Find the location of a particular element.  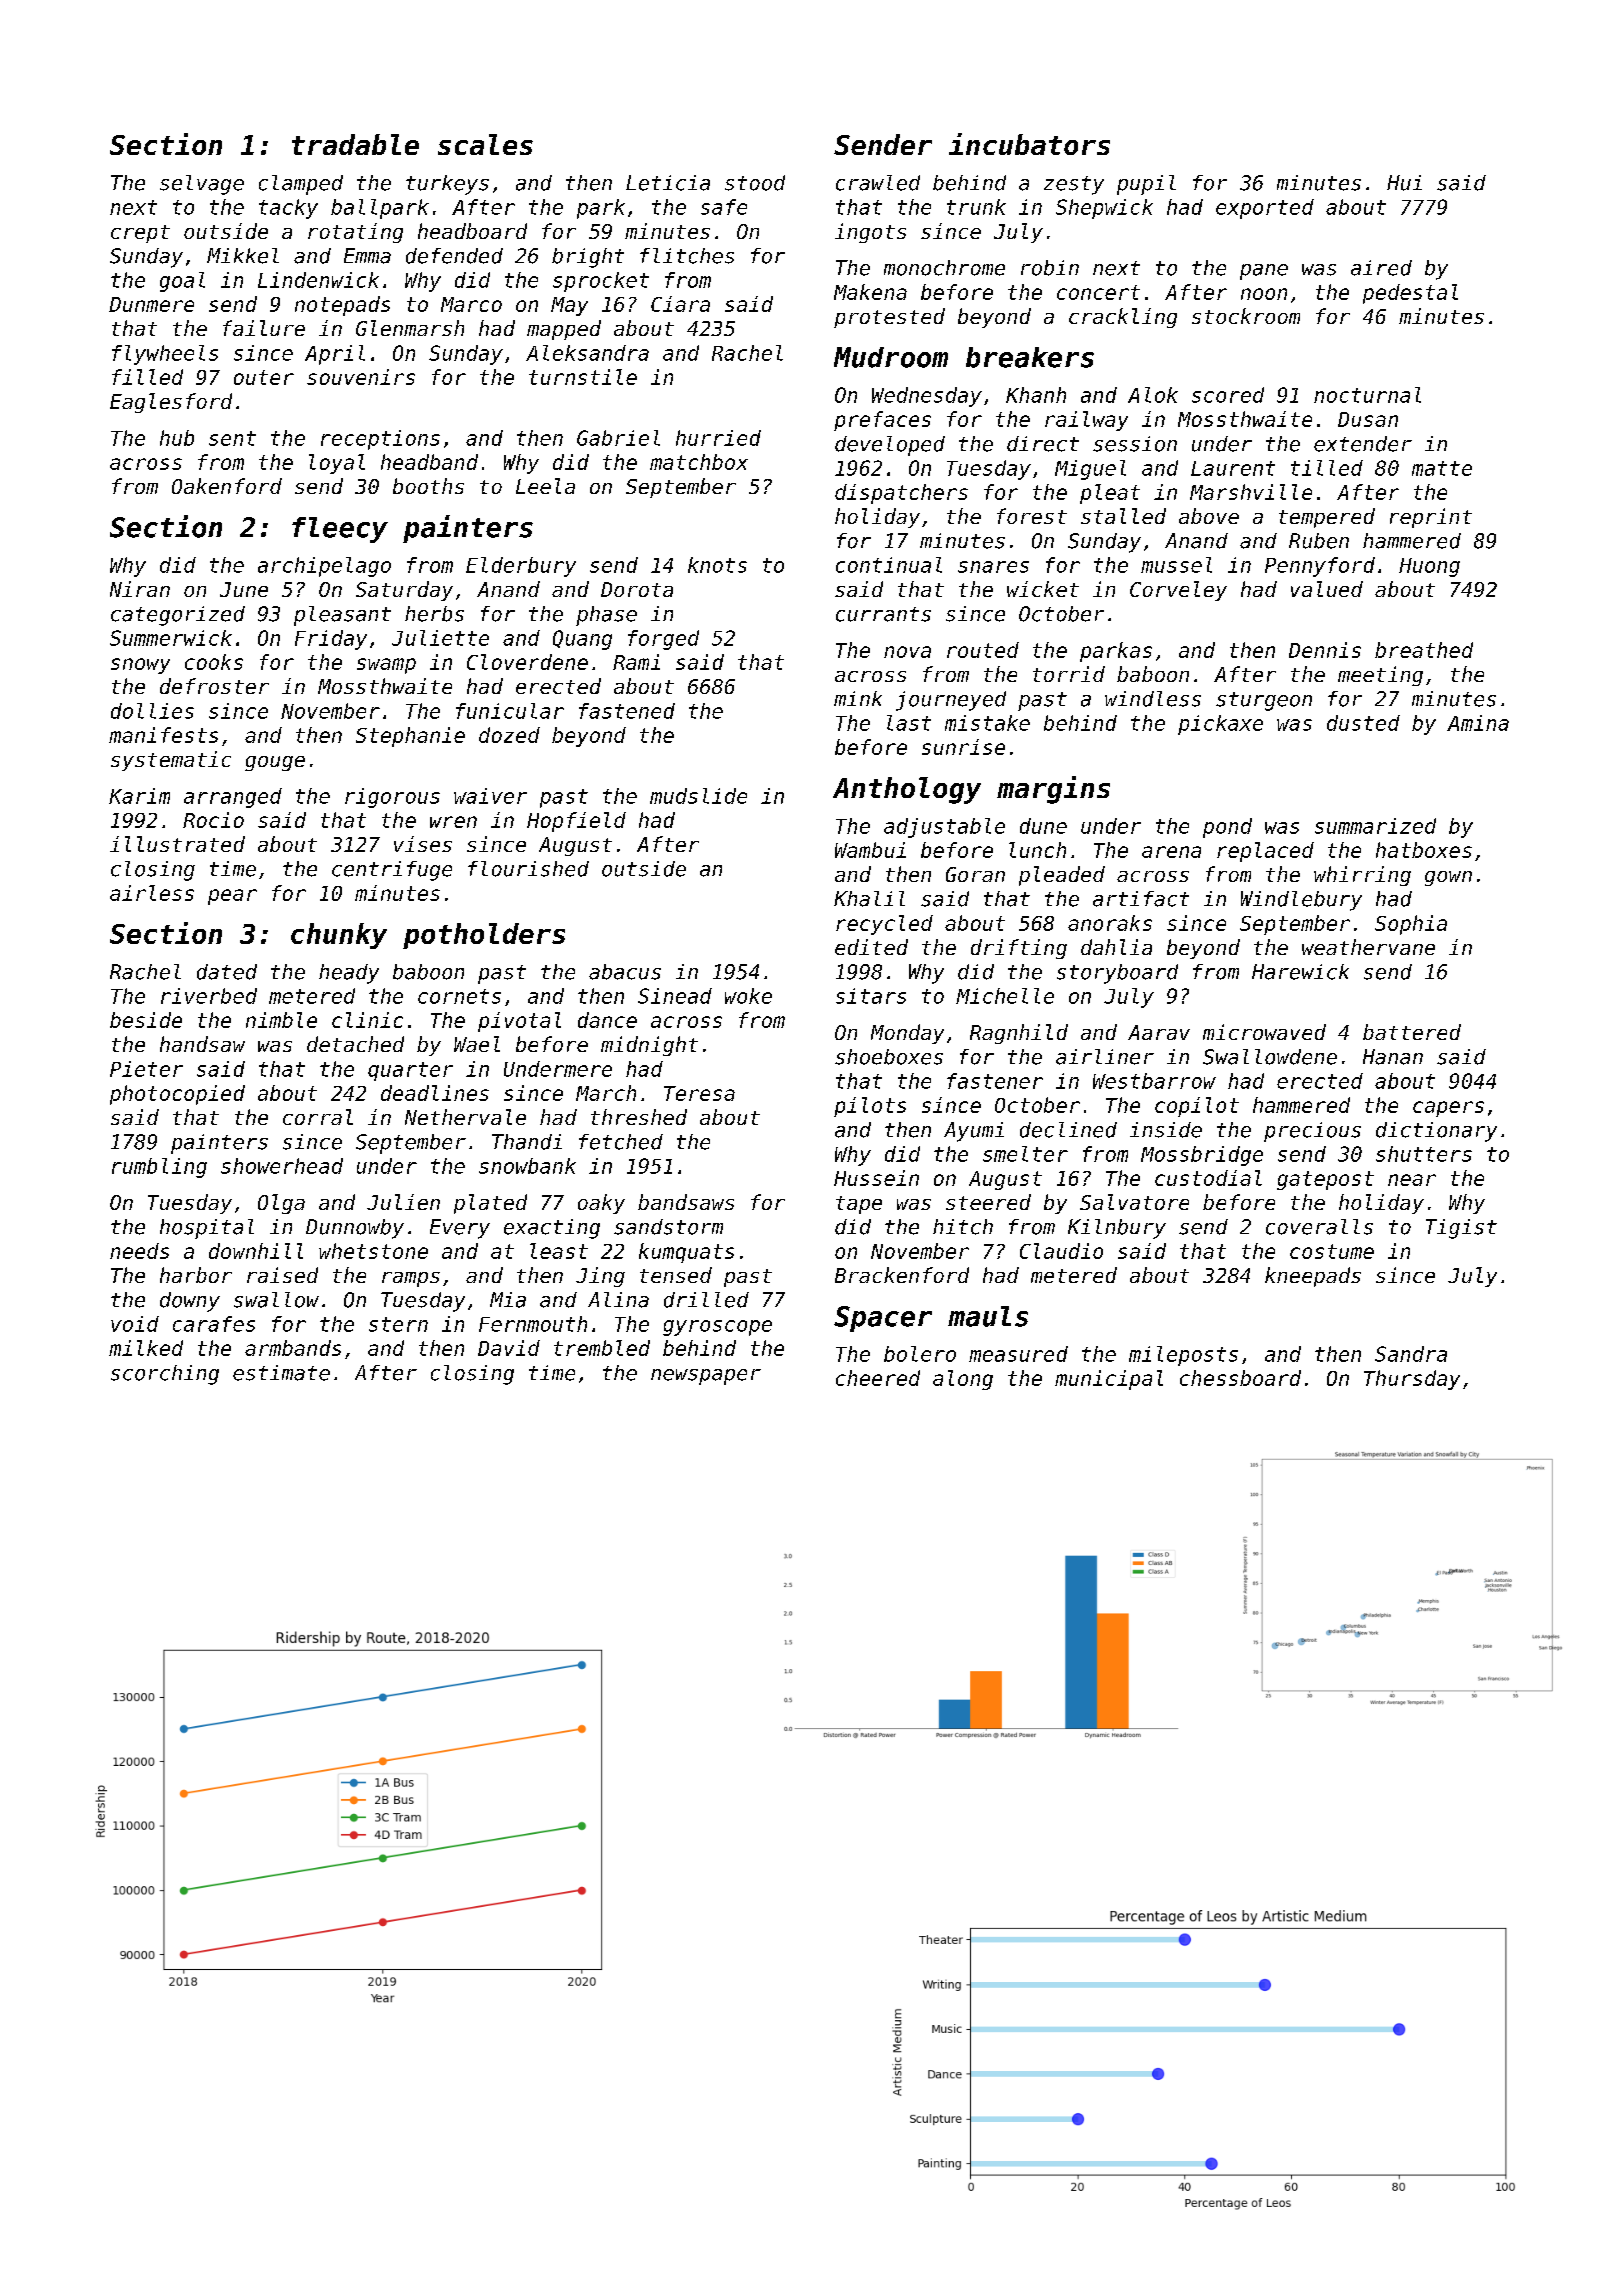

newspaper is located at coordinates (706, 1377).
